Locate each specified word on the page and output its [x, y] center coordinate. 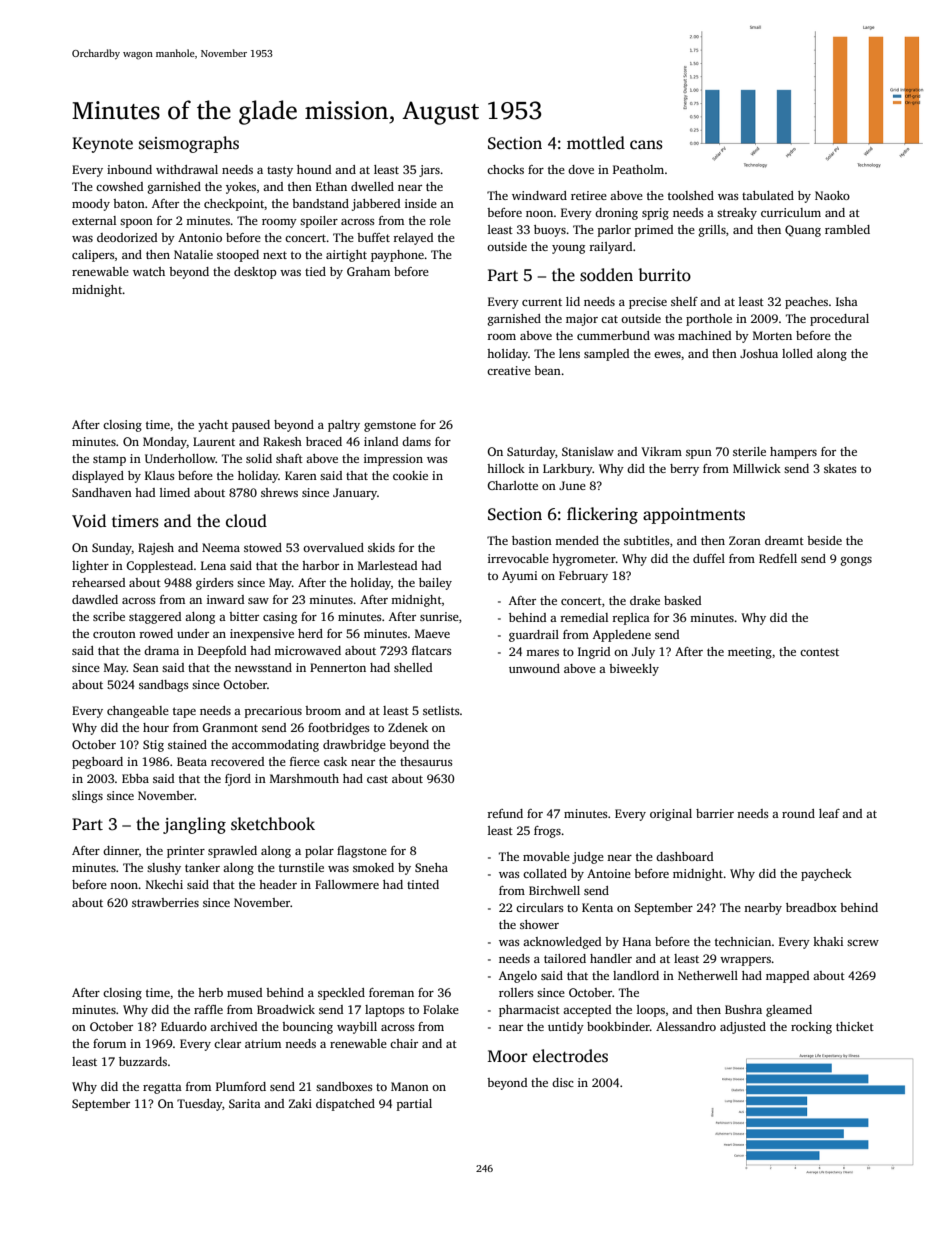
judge [588, 858]
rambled [847, 229]
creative [509, 370]
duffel [709, 558]
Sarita [245, 1103]
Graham [368, 271]
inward [225, 599]
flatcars [432, 650]
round [798, 813]
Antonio [200, 237]
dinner [121, 850]
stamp [109, 461]
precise [648, 303]
